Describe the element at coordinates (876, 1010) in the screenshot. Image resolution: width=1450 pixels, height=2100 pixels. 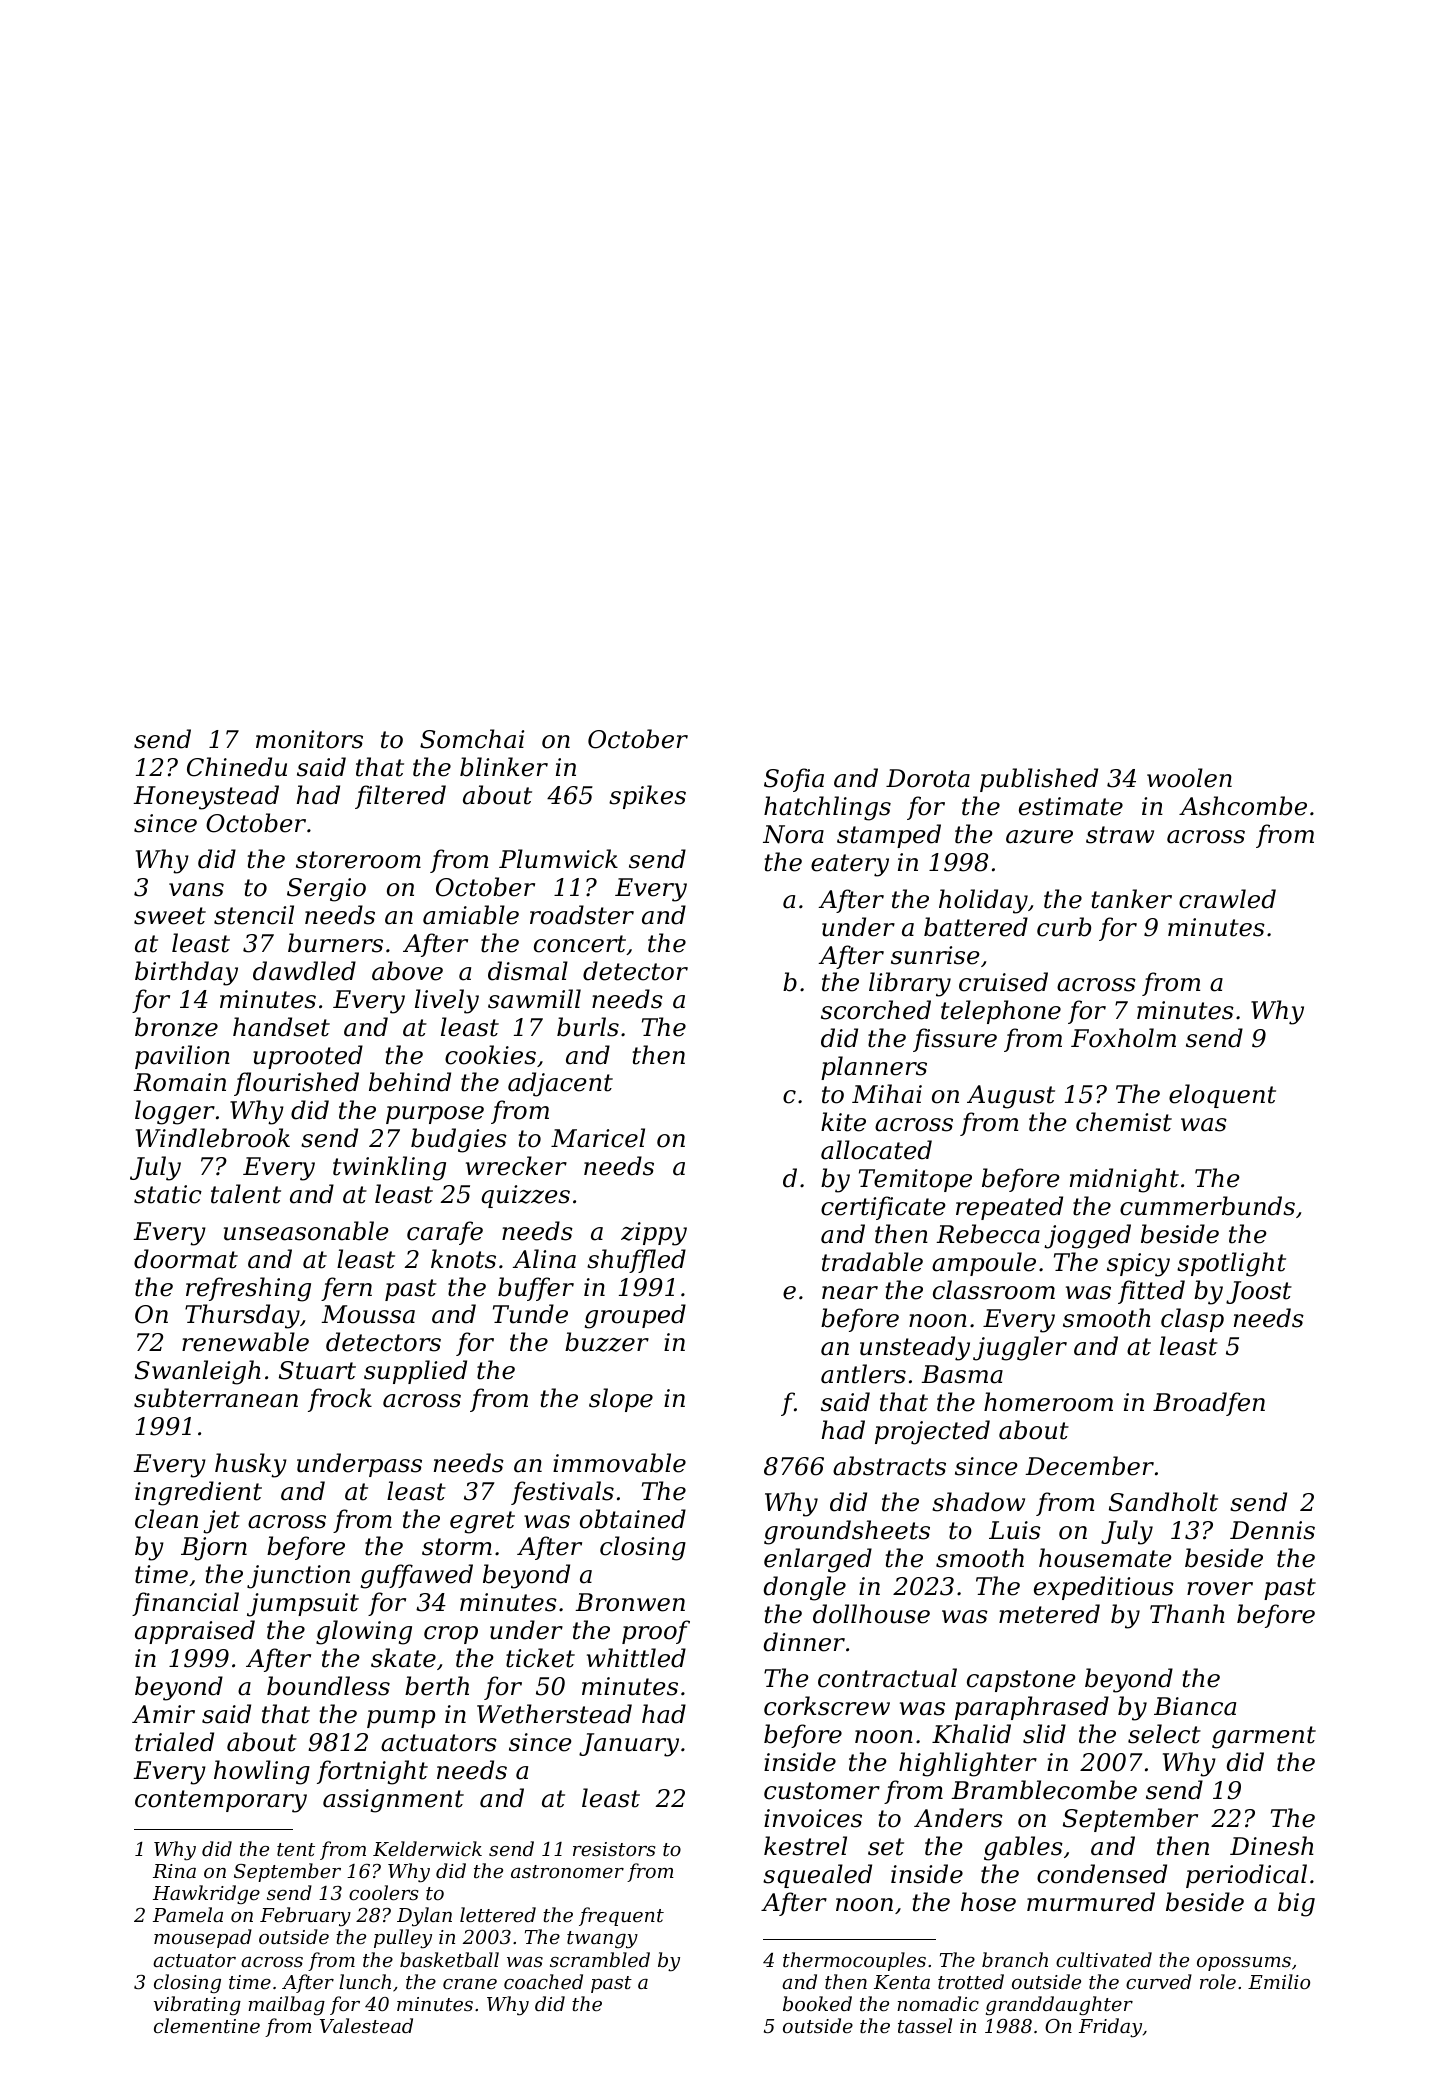
I see `scorched` at that location.
